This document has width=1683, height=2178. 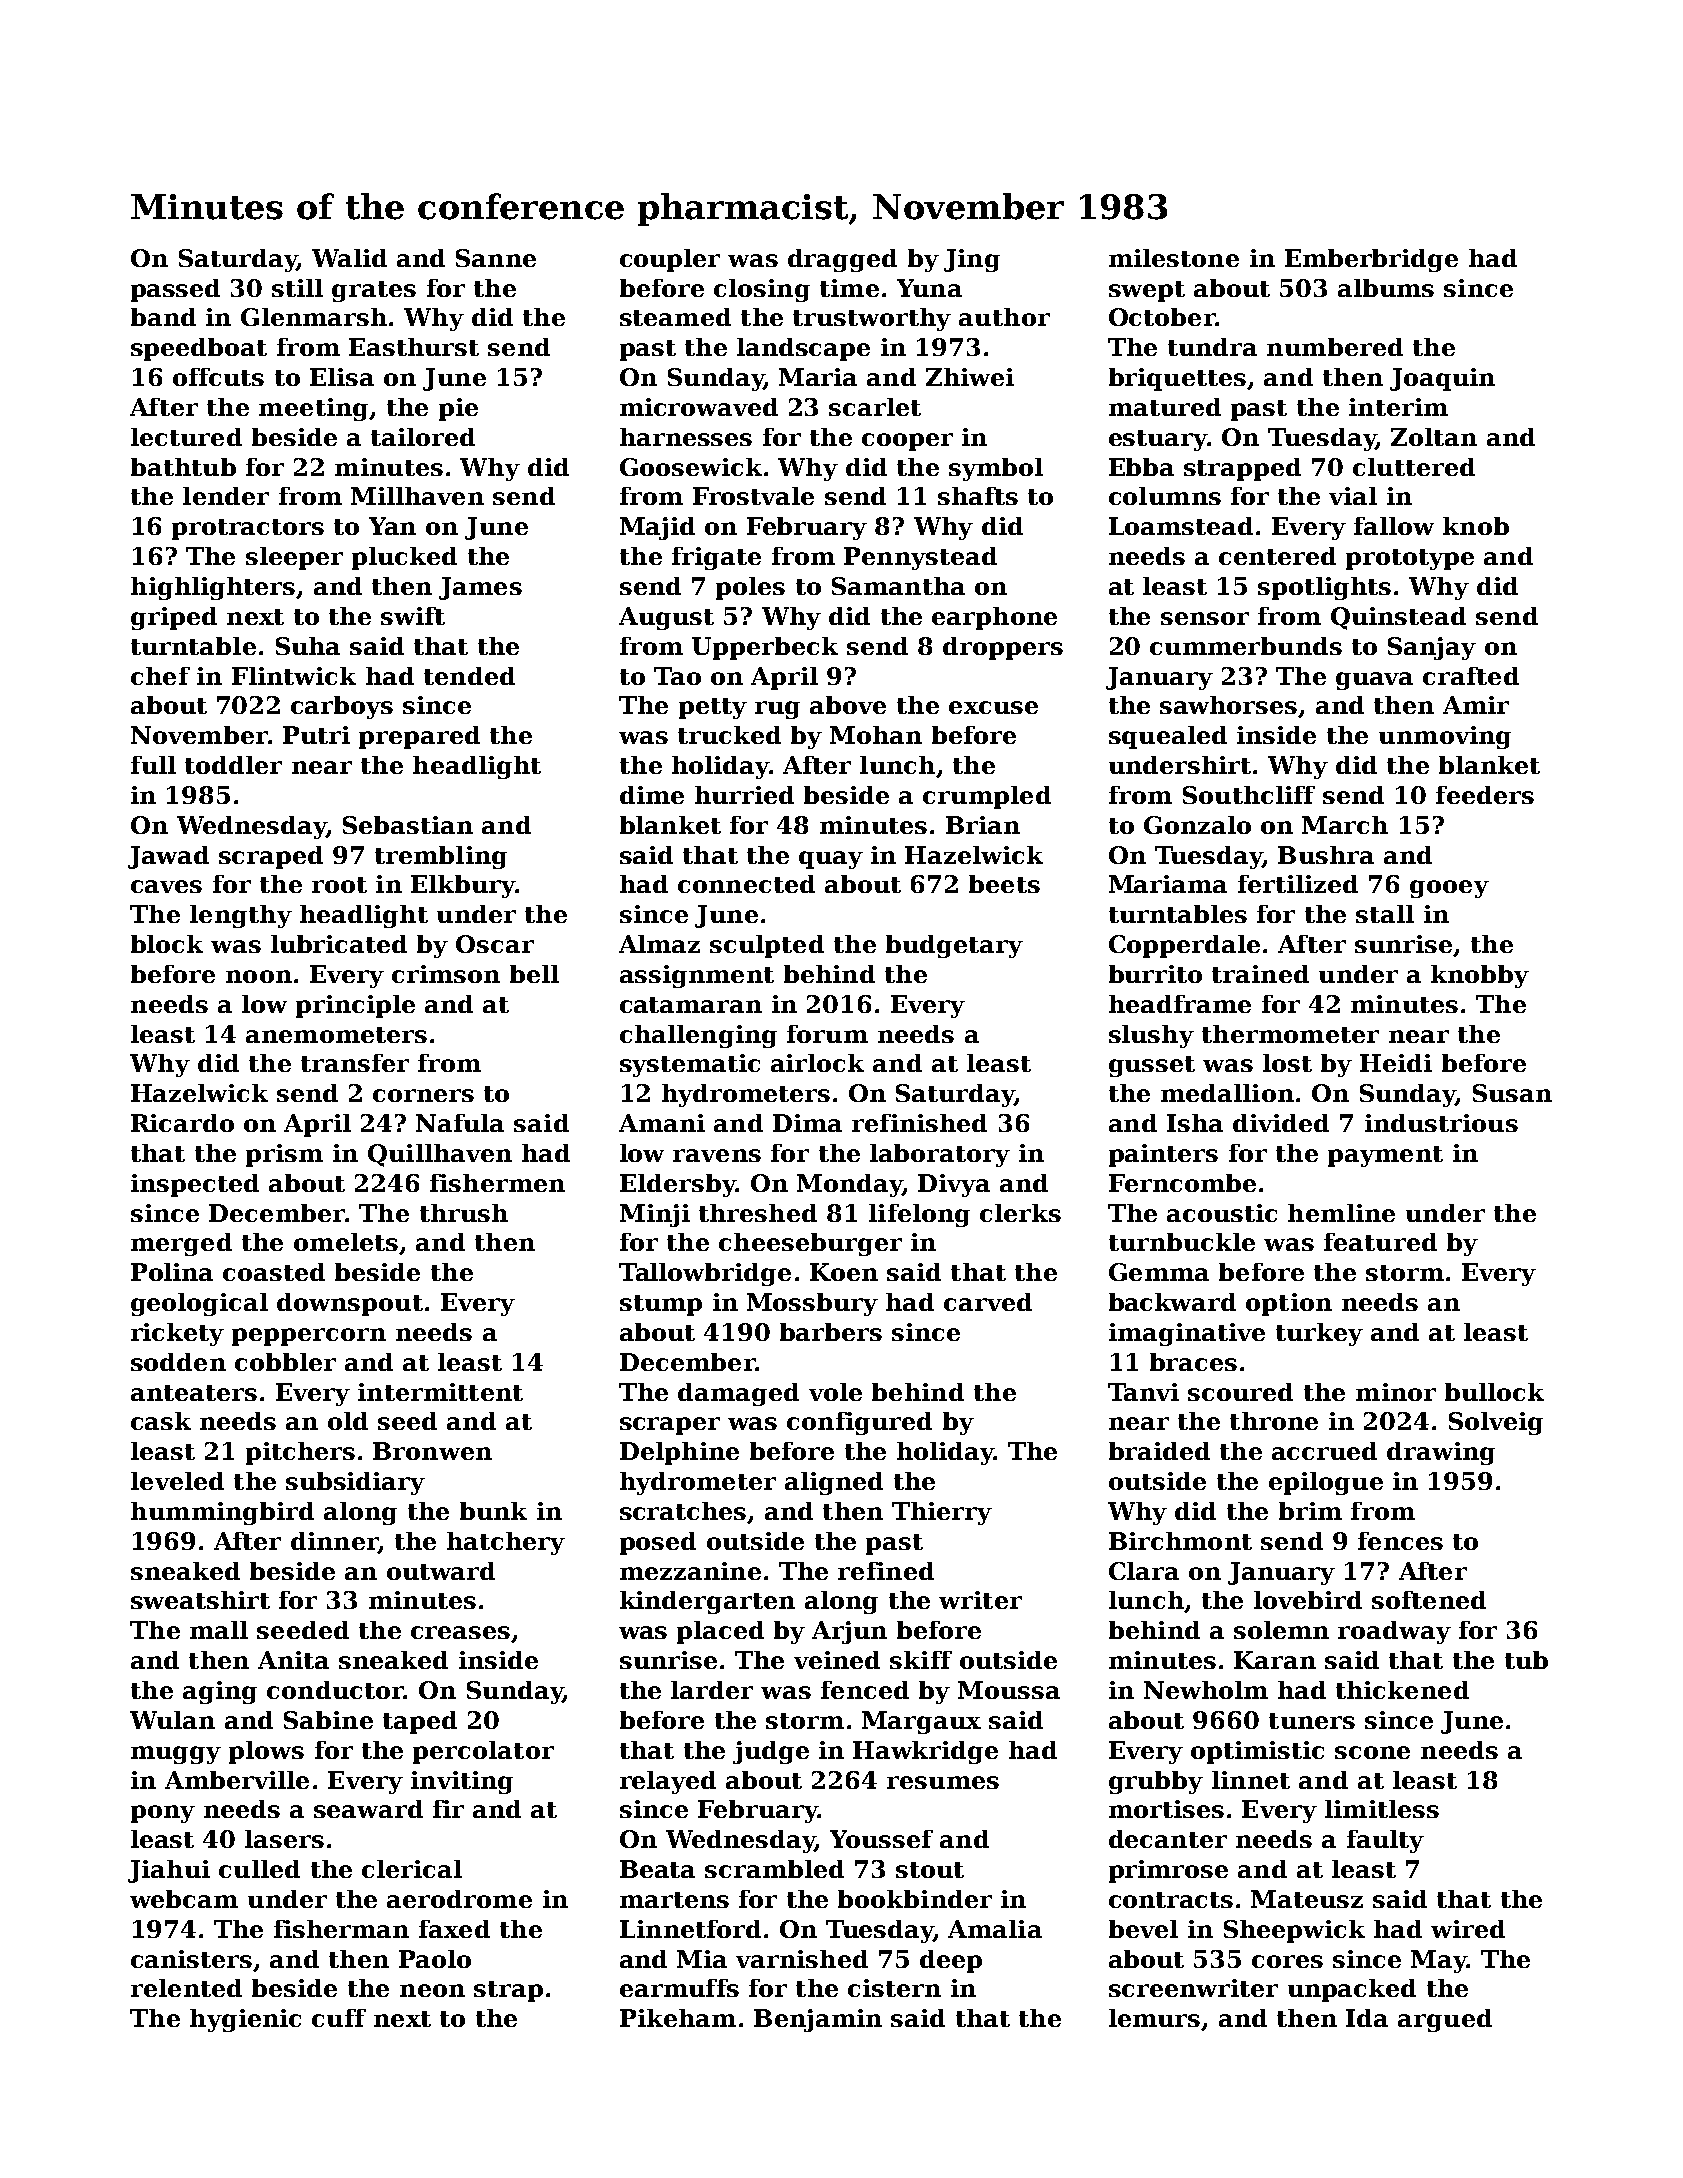 I want to click on Brian, so click(x=983, y=825).
